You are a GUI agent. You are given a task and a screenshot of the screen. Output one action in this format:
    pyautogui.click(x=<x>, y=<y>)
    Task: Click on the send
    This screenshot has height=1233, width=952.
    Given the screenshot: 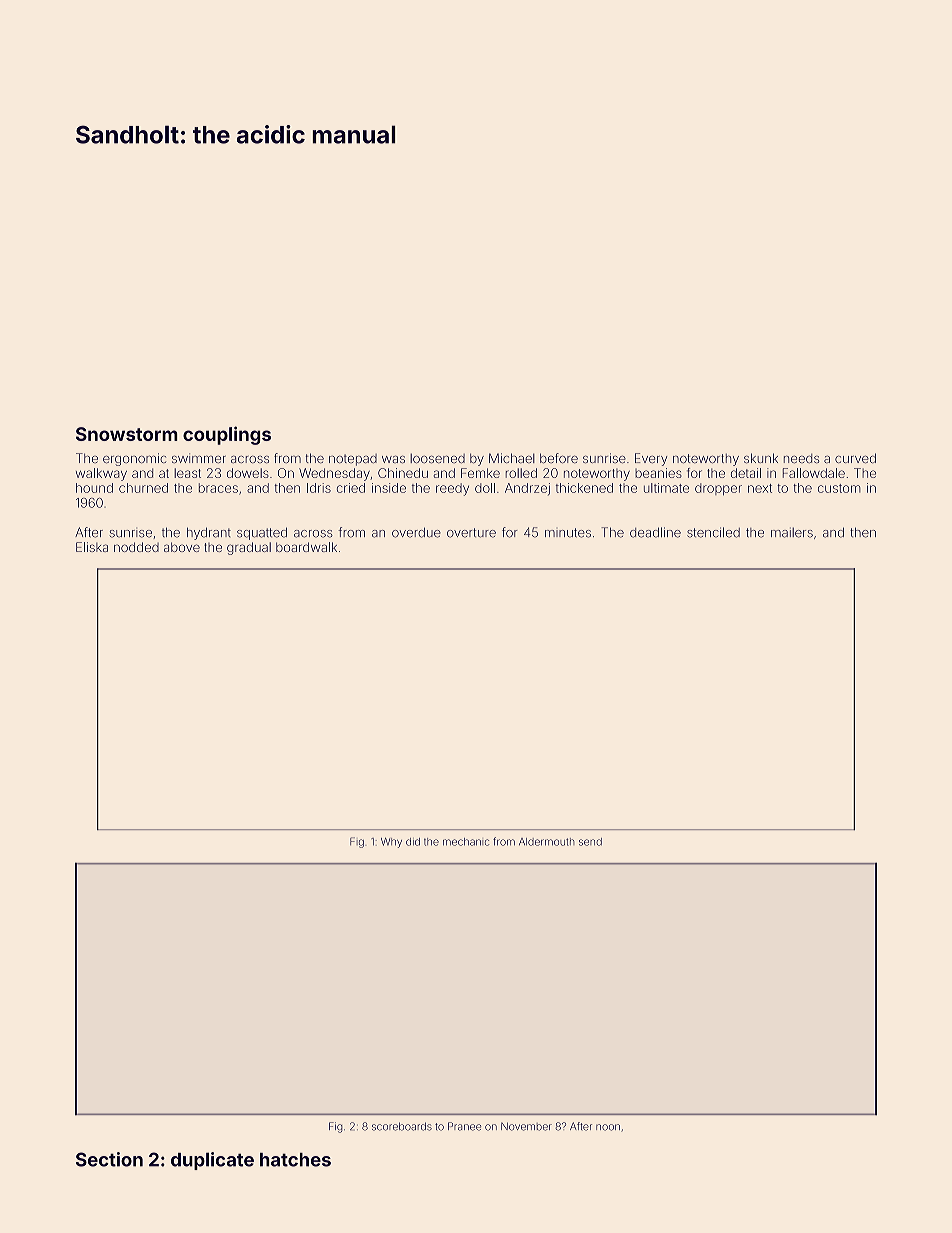 What is the action you would take?
    pyautogui.click(x=590, y=842)
